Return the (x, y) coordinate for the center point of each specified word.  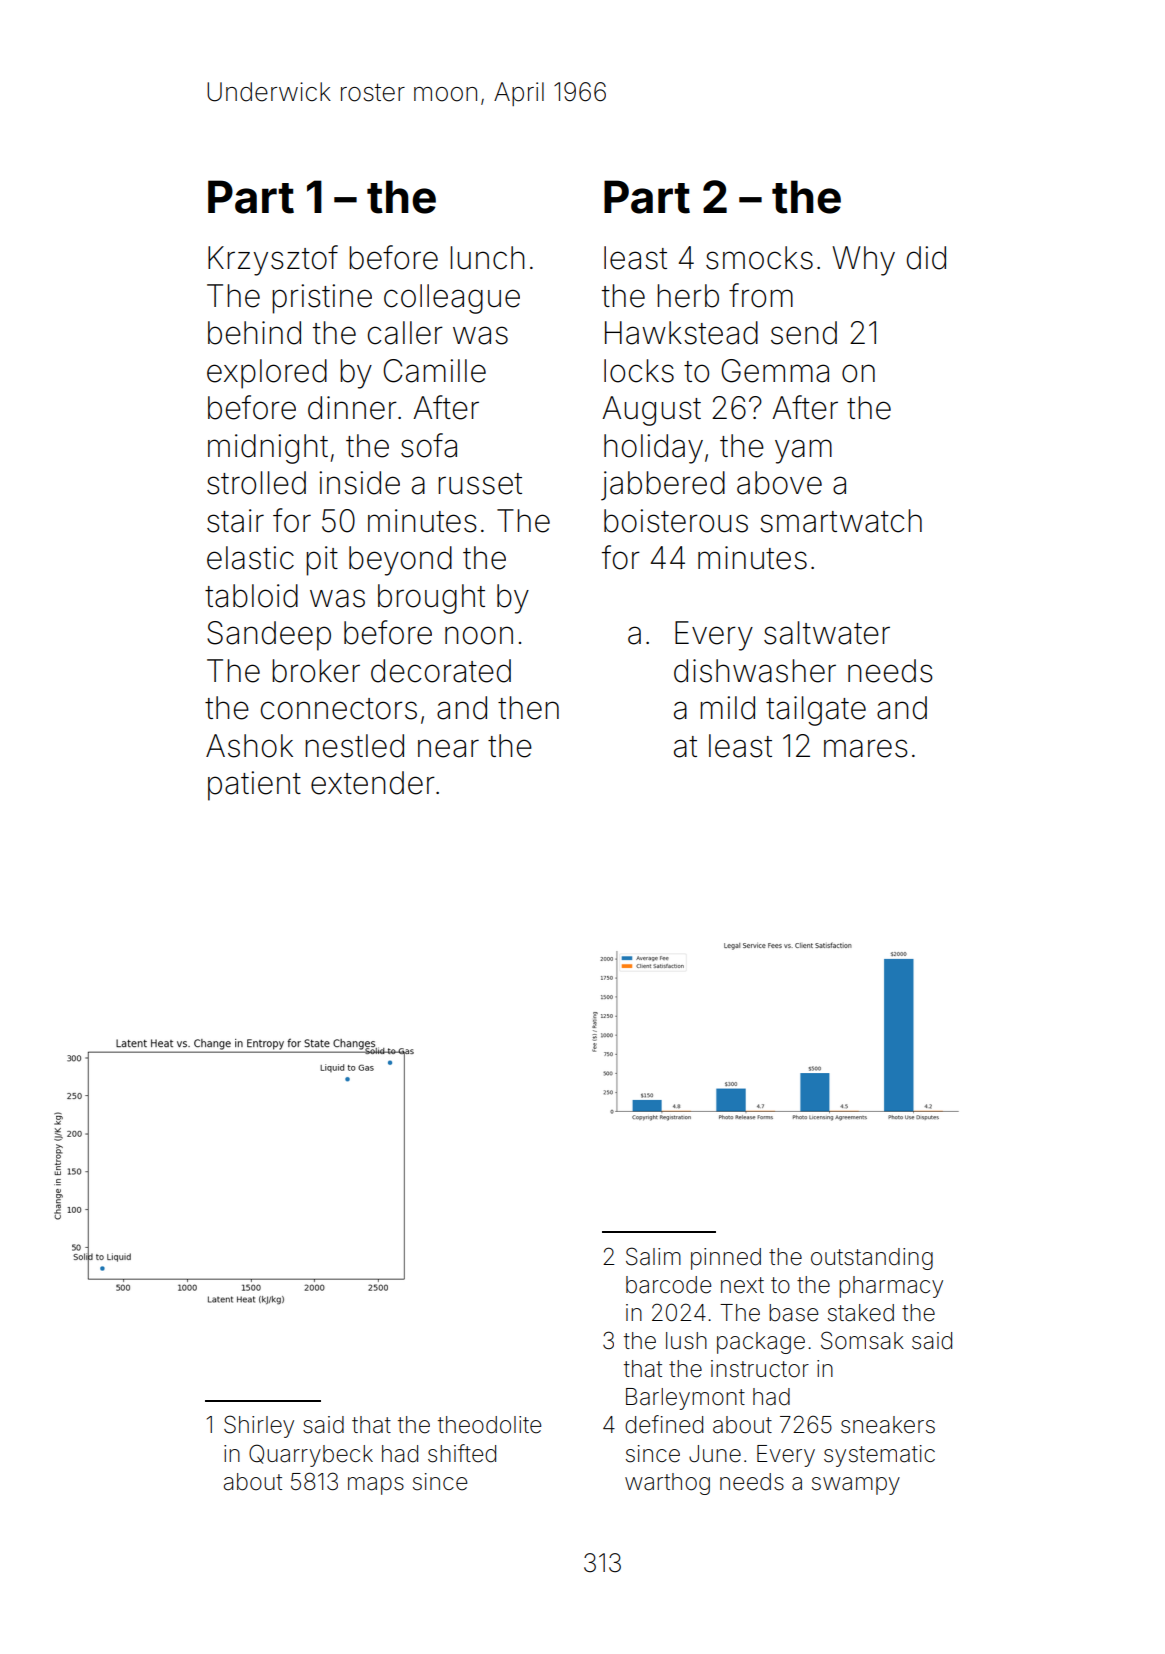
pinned (726, 1259)
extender (373, 783)
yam (803, 451)
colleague (452, 299)
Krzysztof (273, 260)
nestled (354, 746)
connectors (339, 709)
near (448, 748)
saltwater (827, 633)
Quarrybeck (311, 1455)
